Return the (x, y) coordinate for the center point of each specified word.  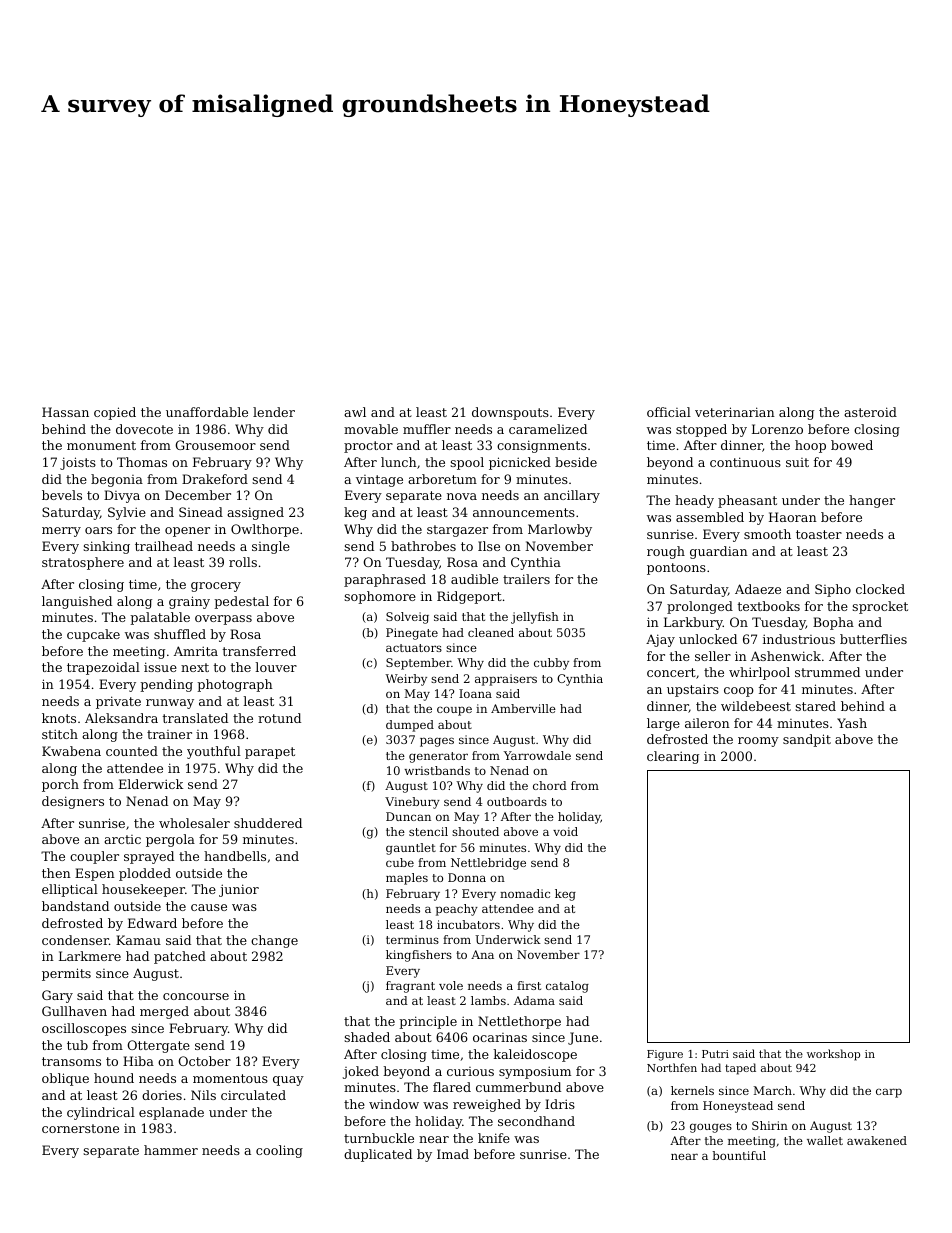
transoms (71, 1061)
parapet (270, 753)
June (583, 1038)
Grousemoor (215, 445)
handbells (235, 856)
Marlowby (560, 530)
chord (550, 785)
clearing (673, 757)
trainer (169, 734)
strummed (827, 672)
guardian (719, 552)
